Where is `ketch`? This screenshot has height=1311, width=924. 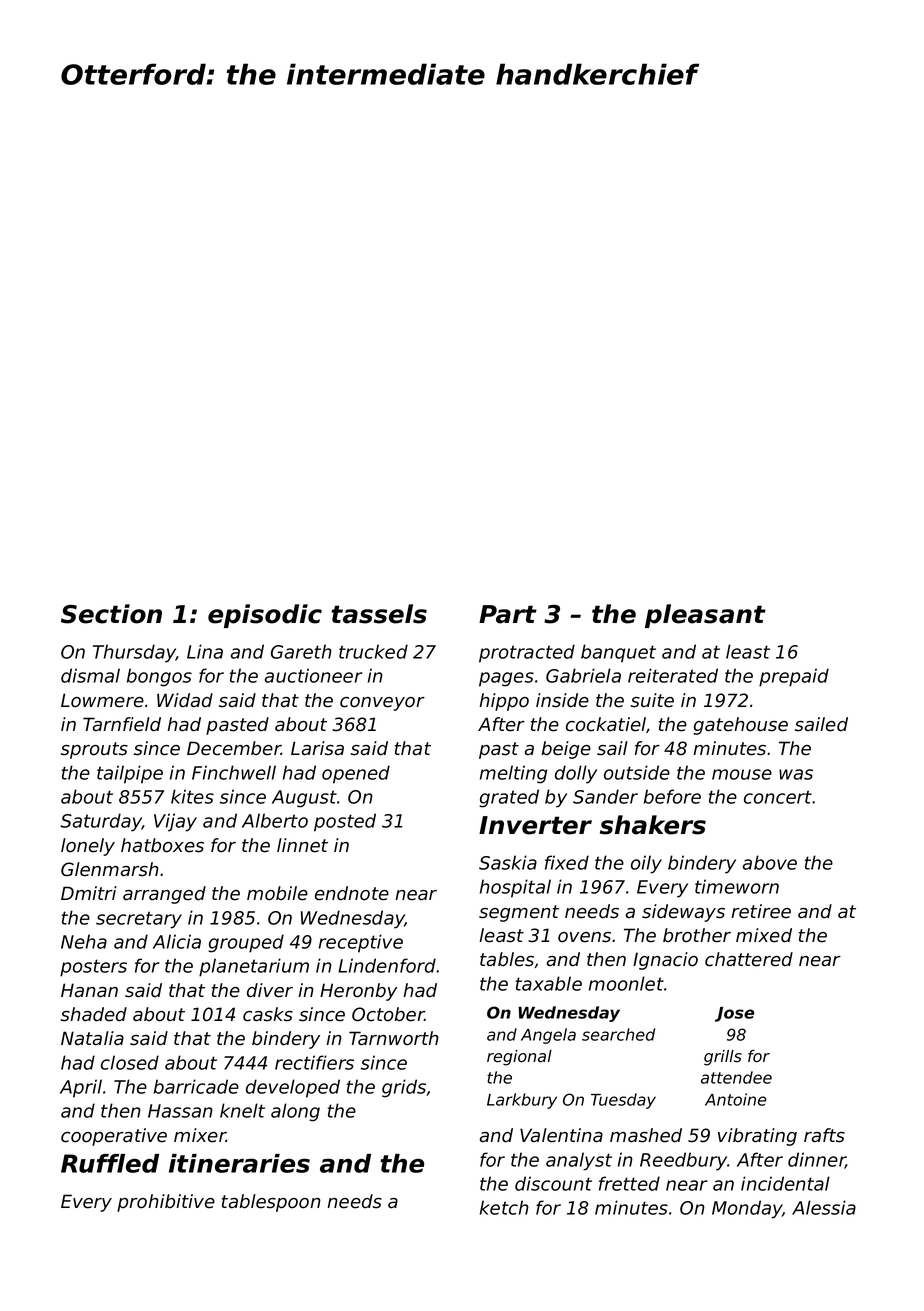 ketch is located at coordinates (504, 1207).
